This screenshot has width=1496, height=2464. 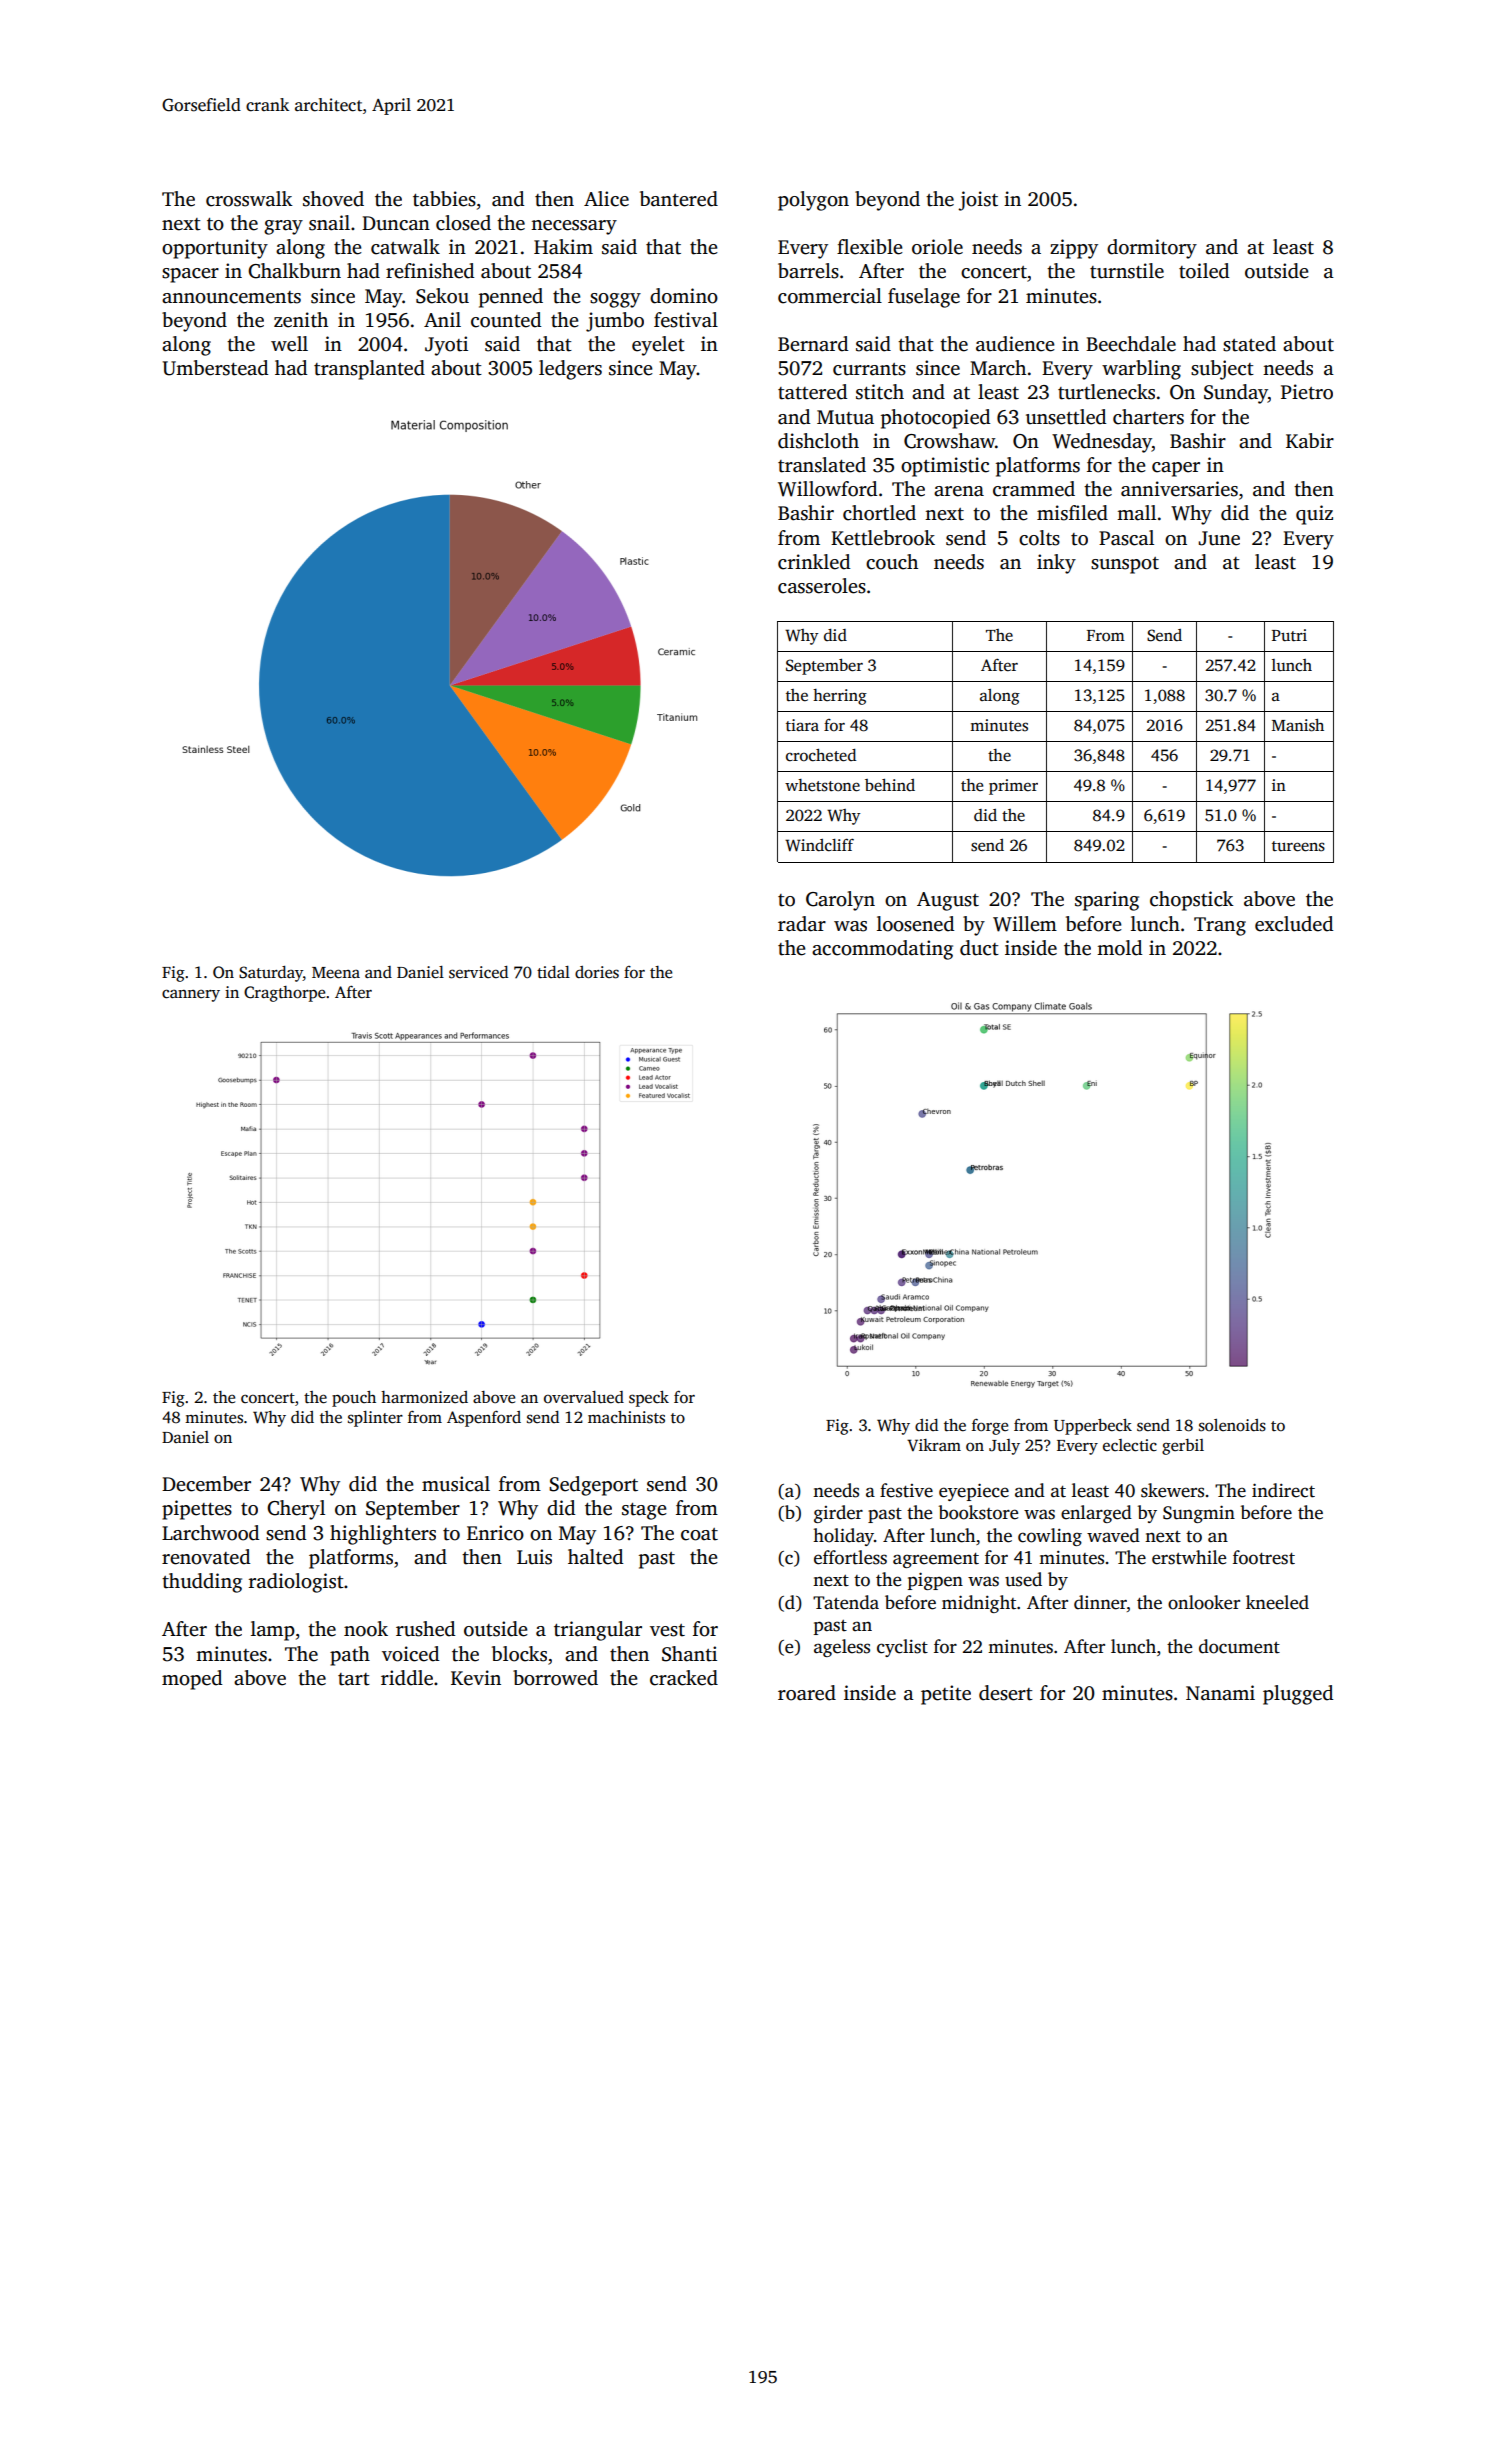 What do you see at coordinates (191, 995) in the screenshot?
I see `cannery` at bounding box center [191, 995].
